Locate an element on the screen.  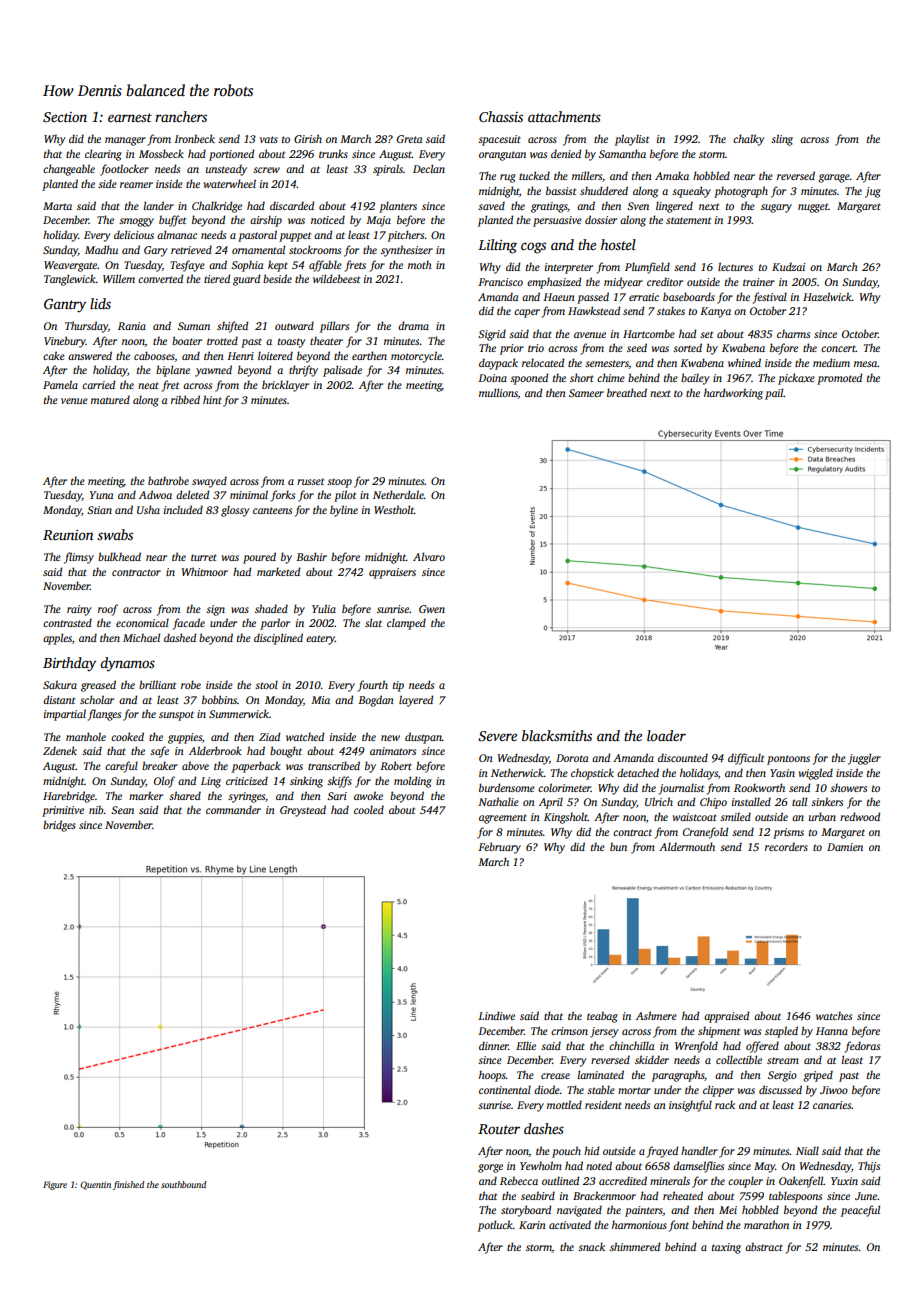
daypack is located at coordinates (498, 364).
